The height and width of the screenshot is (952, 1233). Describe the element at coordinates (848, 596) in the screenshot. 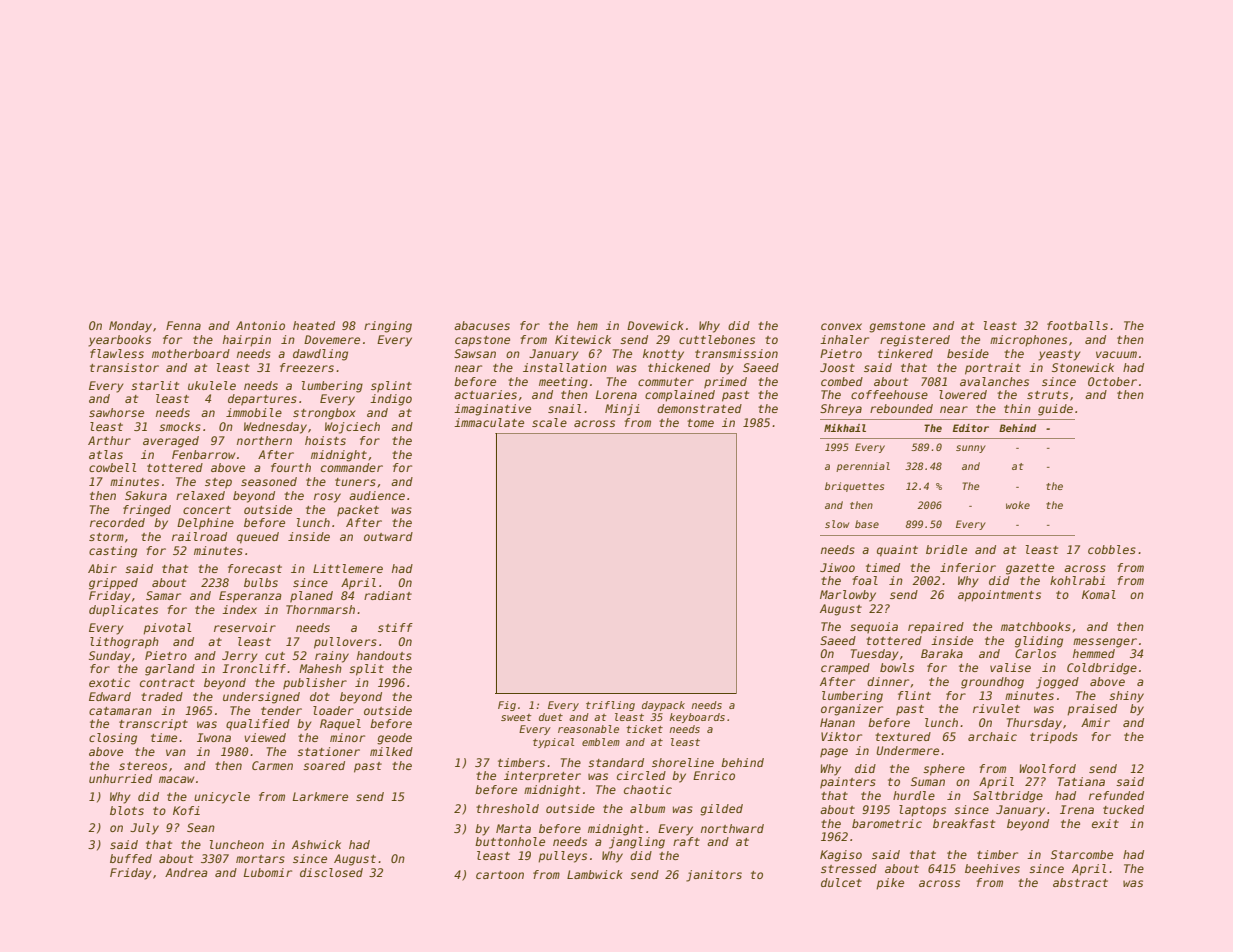

I see `Marlowby` at that location.
